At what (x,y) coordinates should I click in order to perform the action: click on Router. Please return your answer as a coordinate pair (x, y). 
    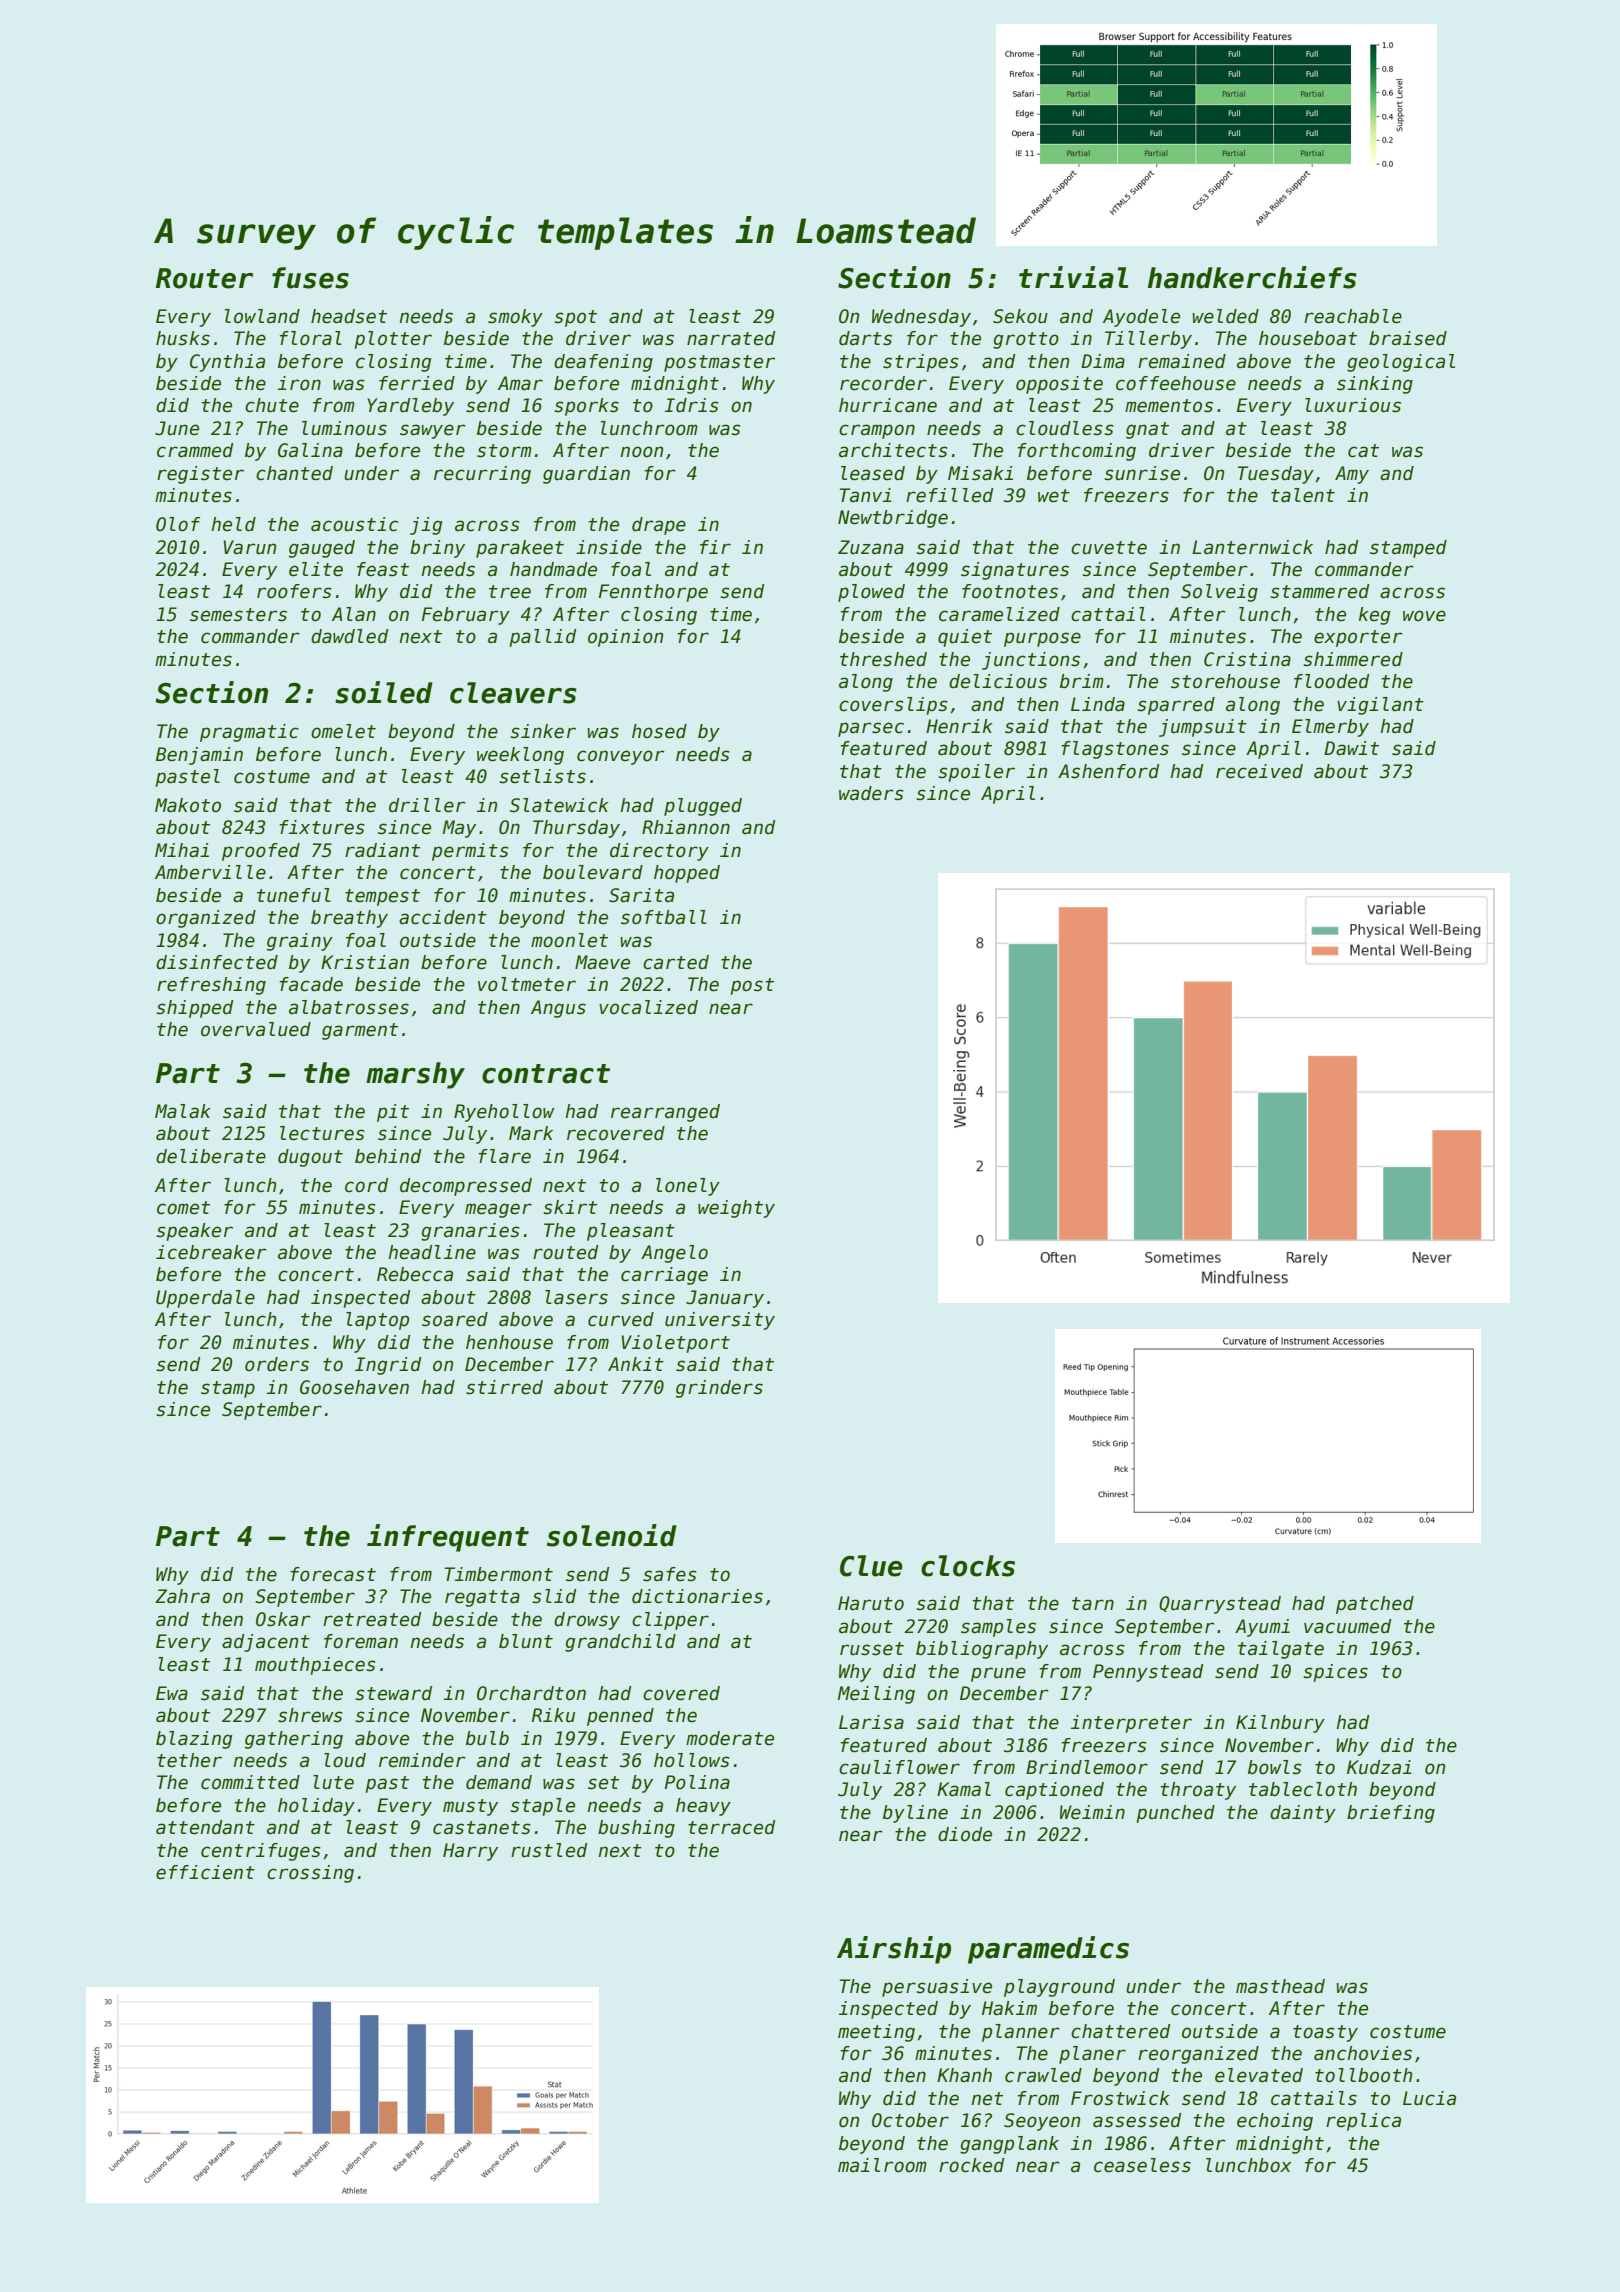
    Looking at the image, I should click on (204, 278).
